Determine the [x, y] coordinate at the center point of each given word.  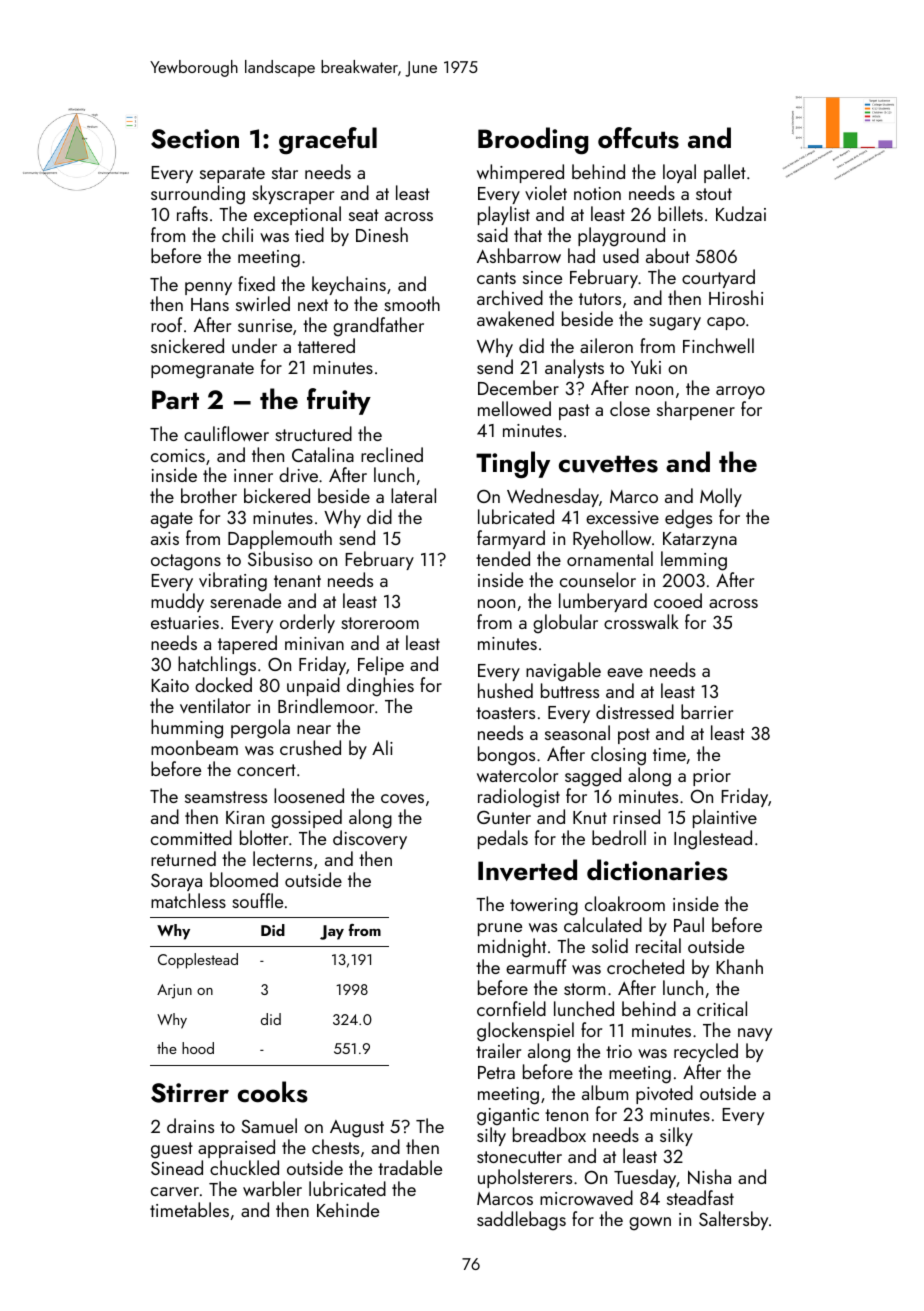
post [634, 736]
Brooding [533, 141]
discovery [370, 839]
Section [195, 139]
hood [198, 1048]
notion [597, 193]
